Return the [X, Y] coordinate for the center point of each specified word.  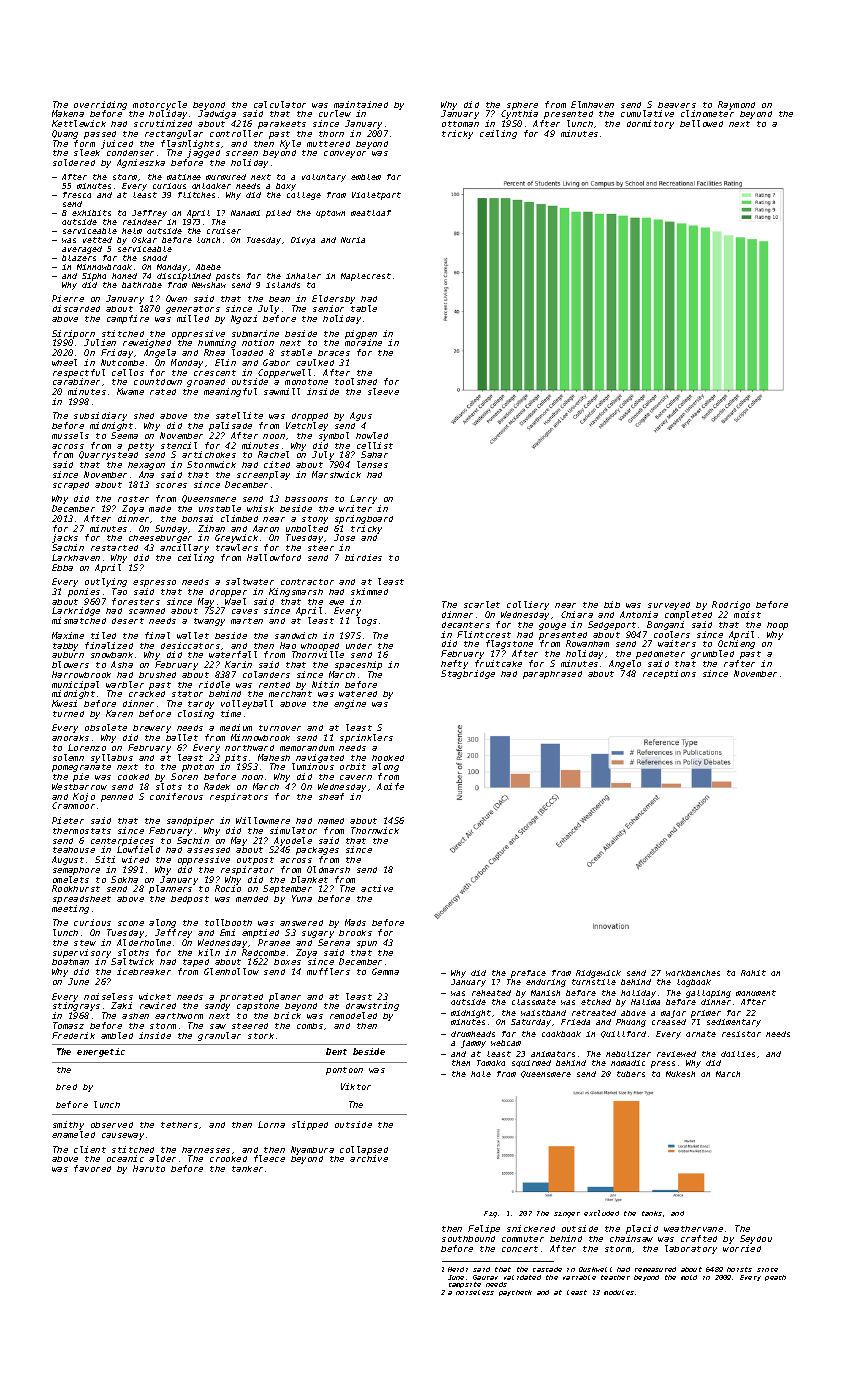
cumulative [647, 113]
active [377, 888]
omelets [71, 879]
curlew [335, 113]
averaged [82, 250]
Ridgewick [598, 974]
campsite [465, 1285]
